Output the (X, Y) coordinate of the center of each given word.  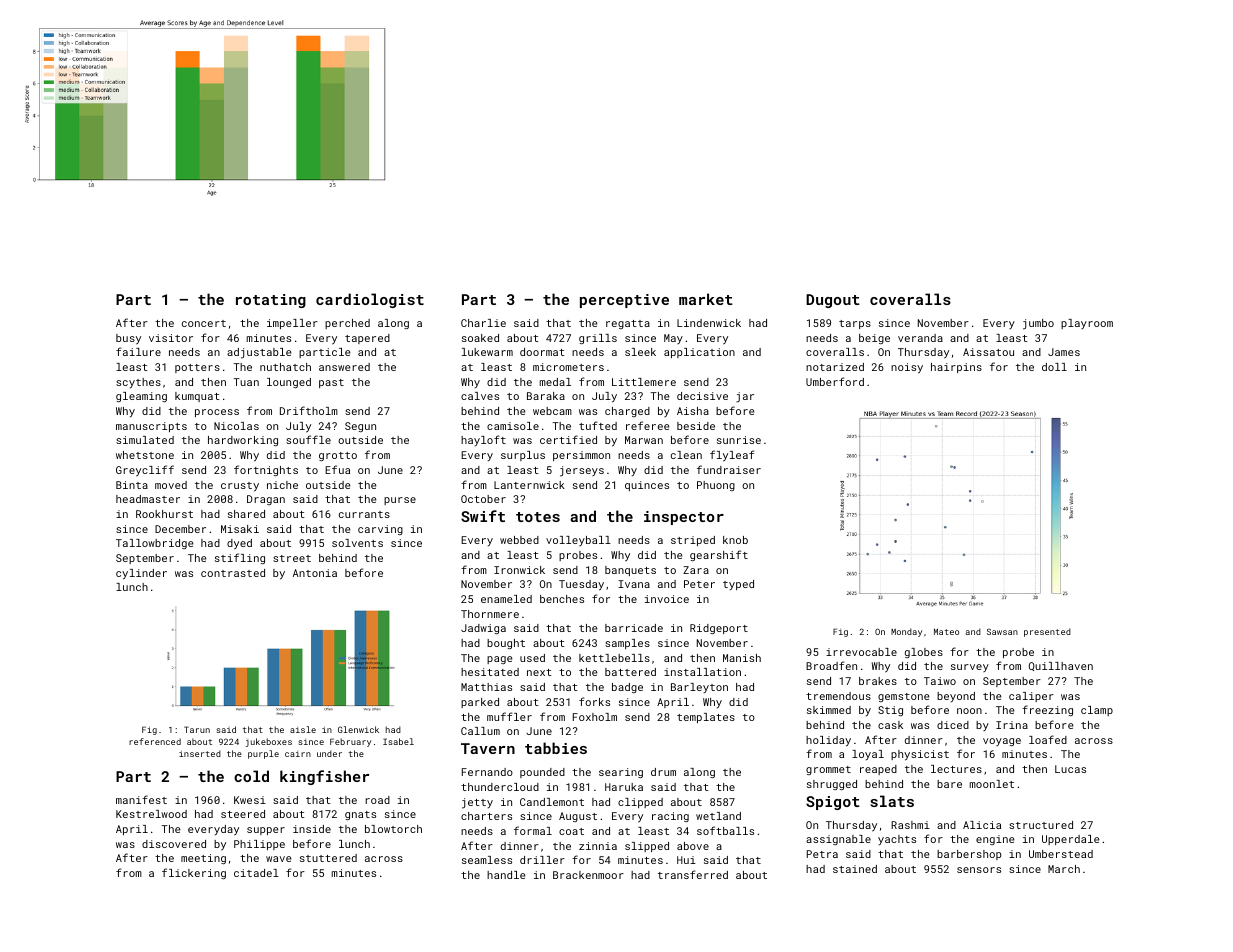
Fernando (487, 772)
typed (738, 585)
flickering (194, 873)
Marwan (644, 440)
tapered (367, 339)
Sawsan (1002, 631)
